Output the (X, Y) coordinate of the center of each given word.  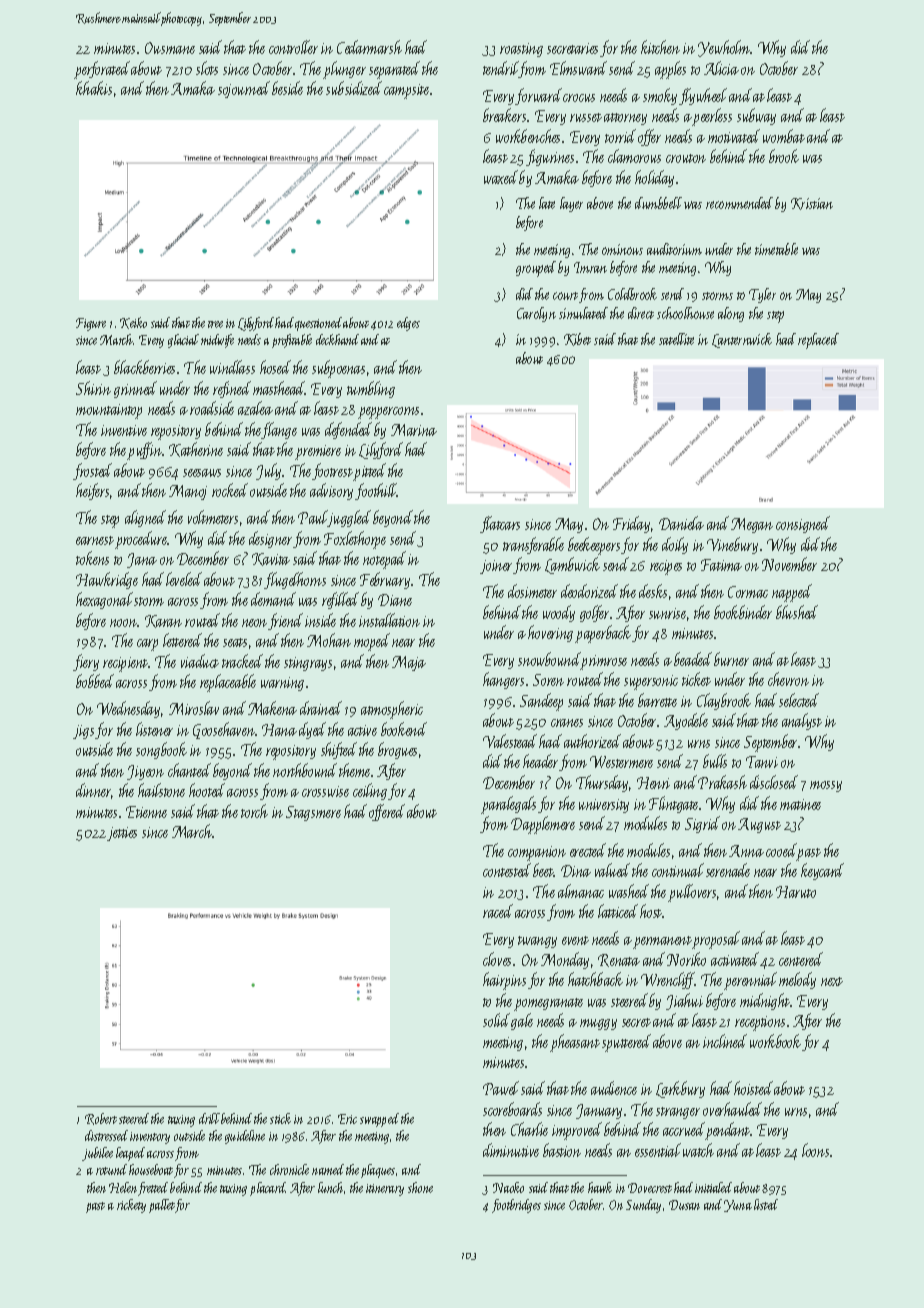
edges (408, 324)
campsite (406, 91)
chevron (788, 679)
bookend (404, 729)
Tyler (762, 295)
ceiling (370, 791)
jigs (83, 732)
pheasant (575, 1043)
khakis (94, 88)
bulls (715, 761)
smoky (660, 96)
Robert (101, 1119)
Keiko (133, 323)
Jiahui (684, 1001)
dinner (94, 791)
